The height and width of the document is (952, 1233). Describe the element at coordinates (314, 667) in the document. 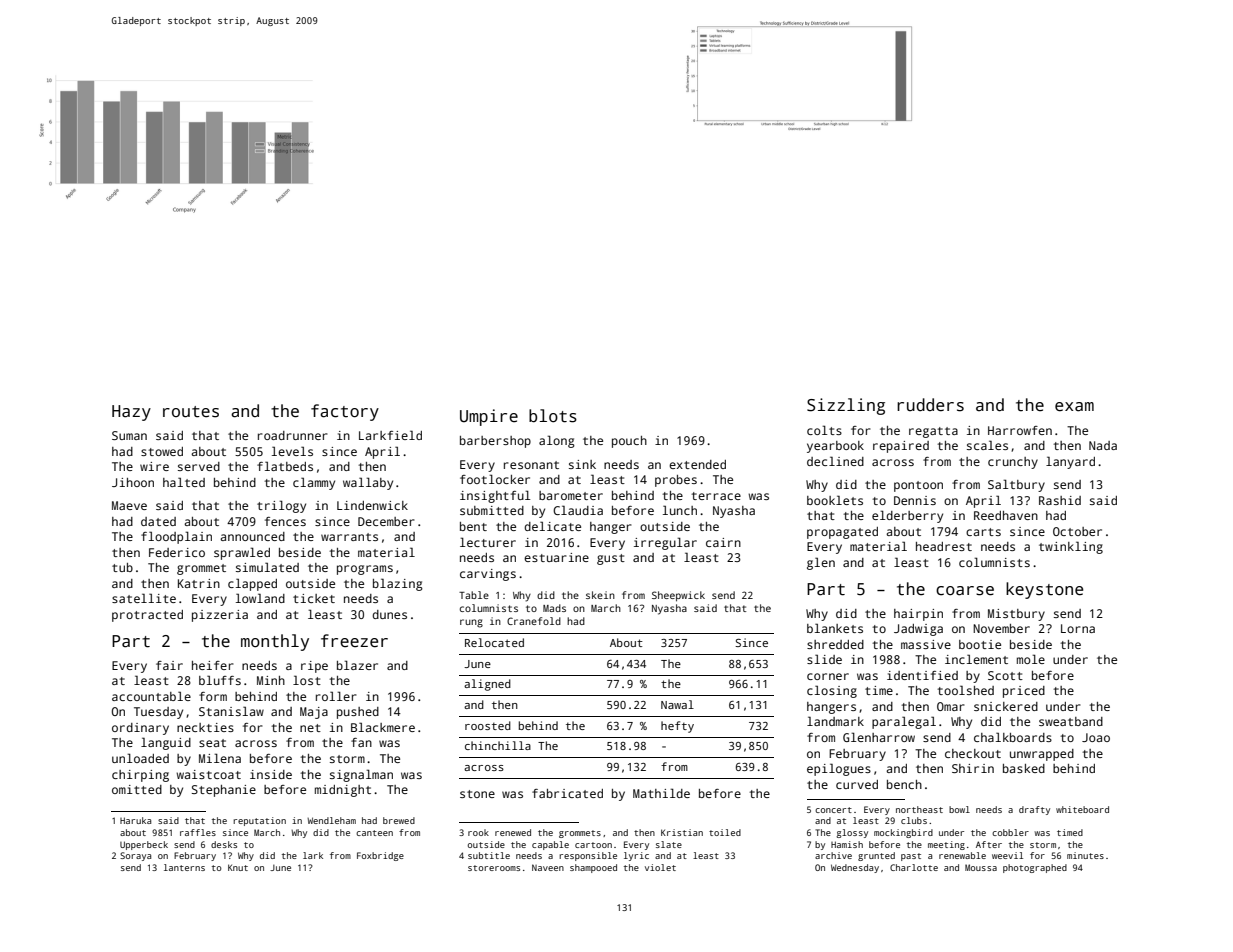

I see `ripe` at that location.
